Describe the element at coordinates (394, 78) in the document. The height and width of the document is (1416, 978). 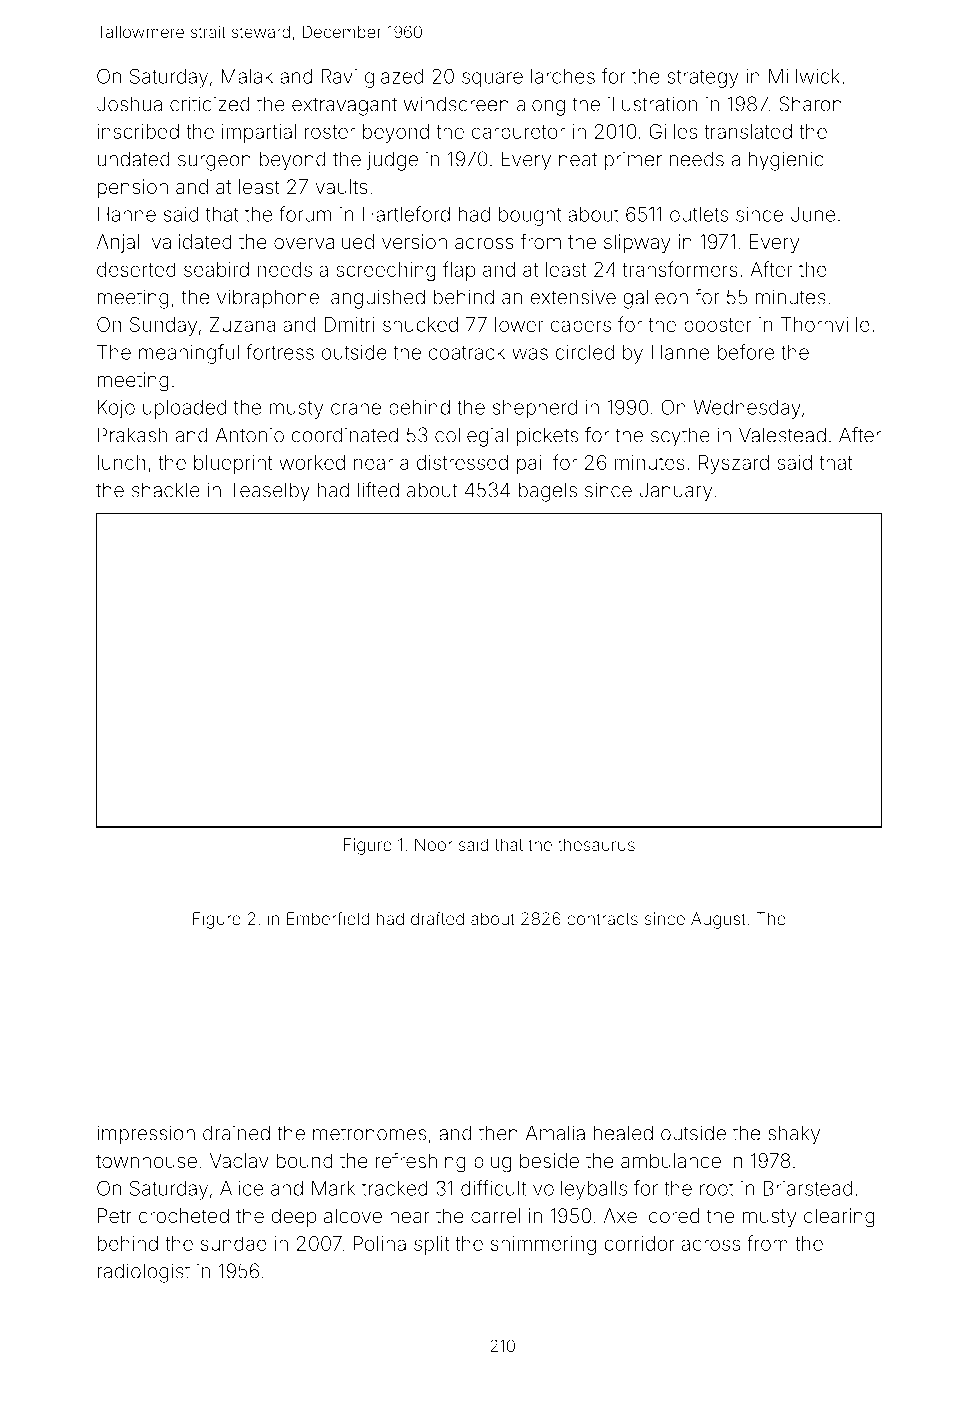
I see `glazed` at that location.
